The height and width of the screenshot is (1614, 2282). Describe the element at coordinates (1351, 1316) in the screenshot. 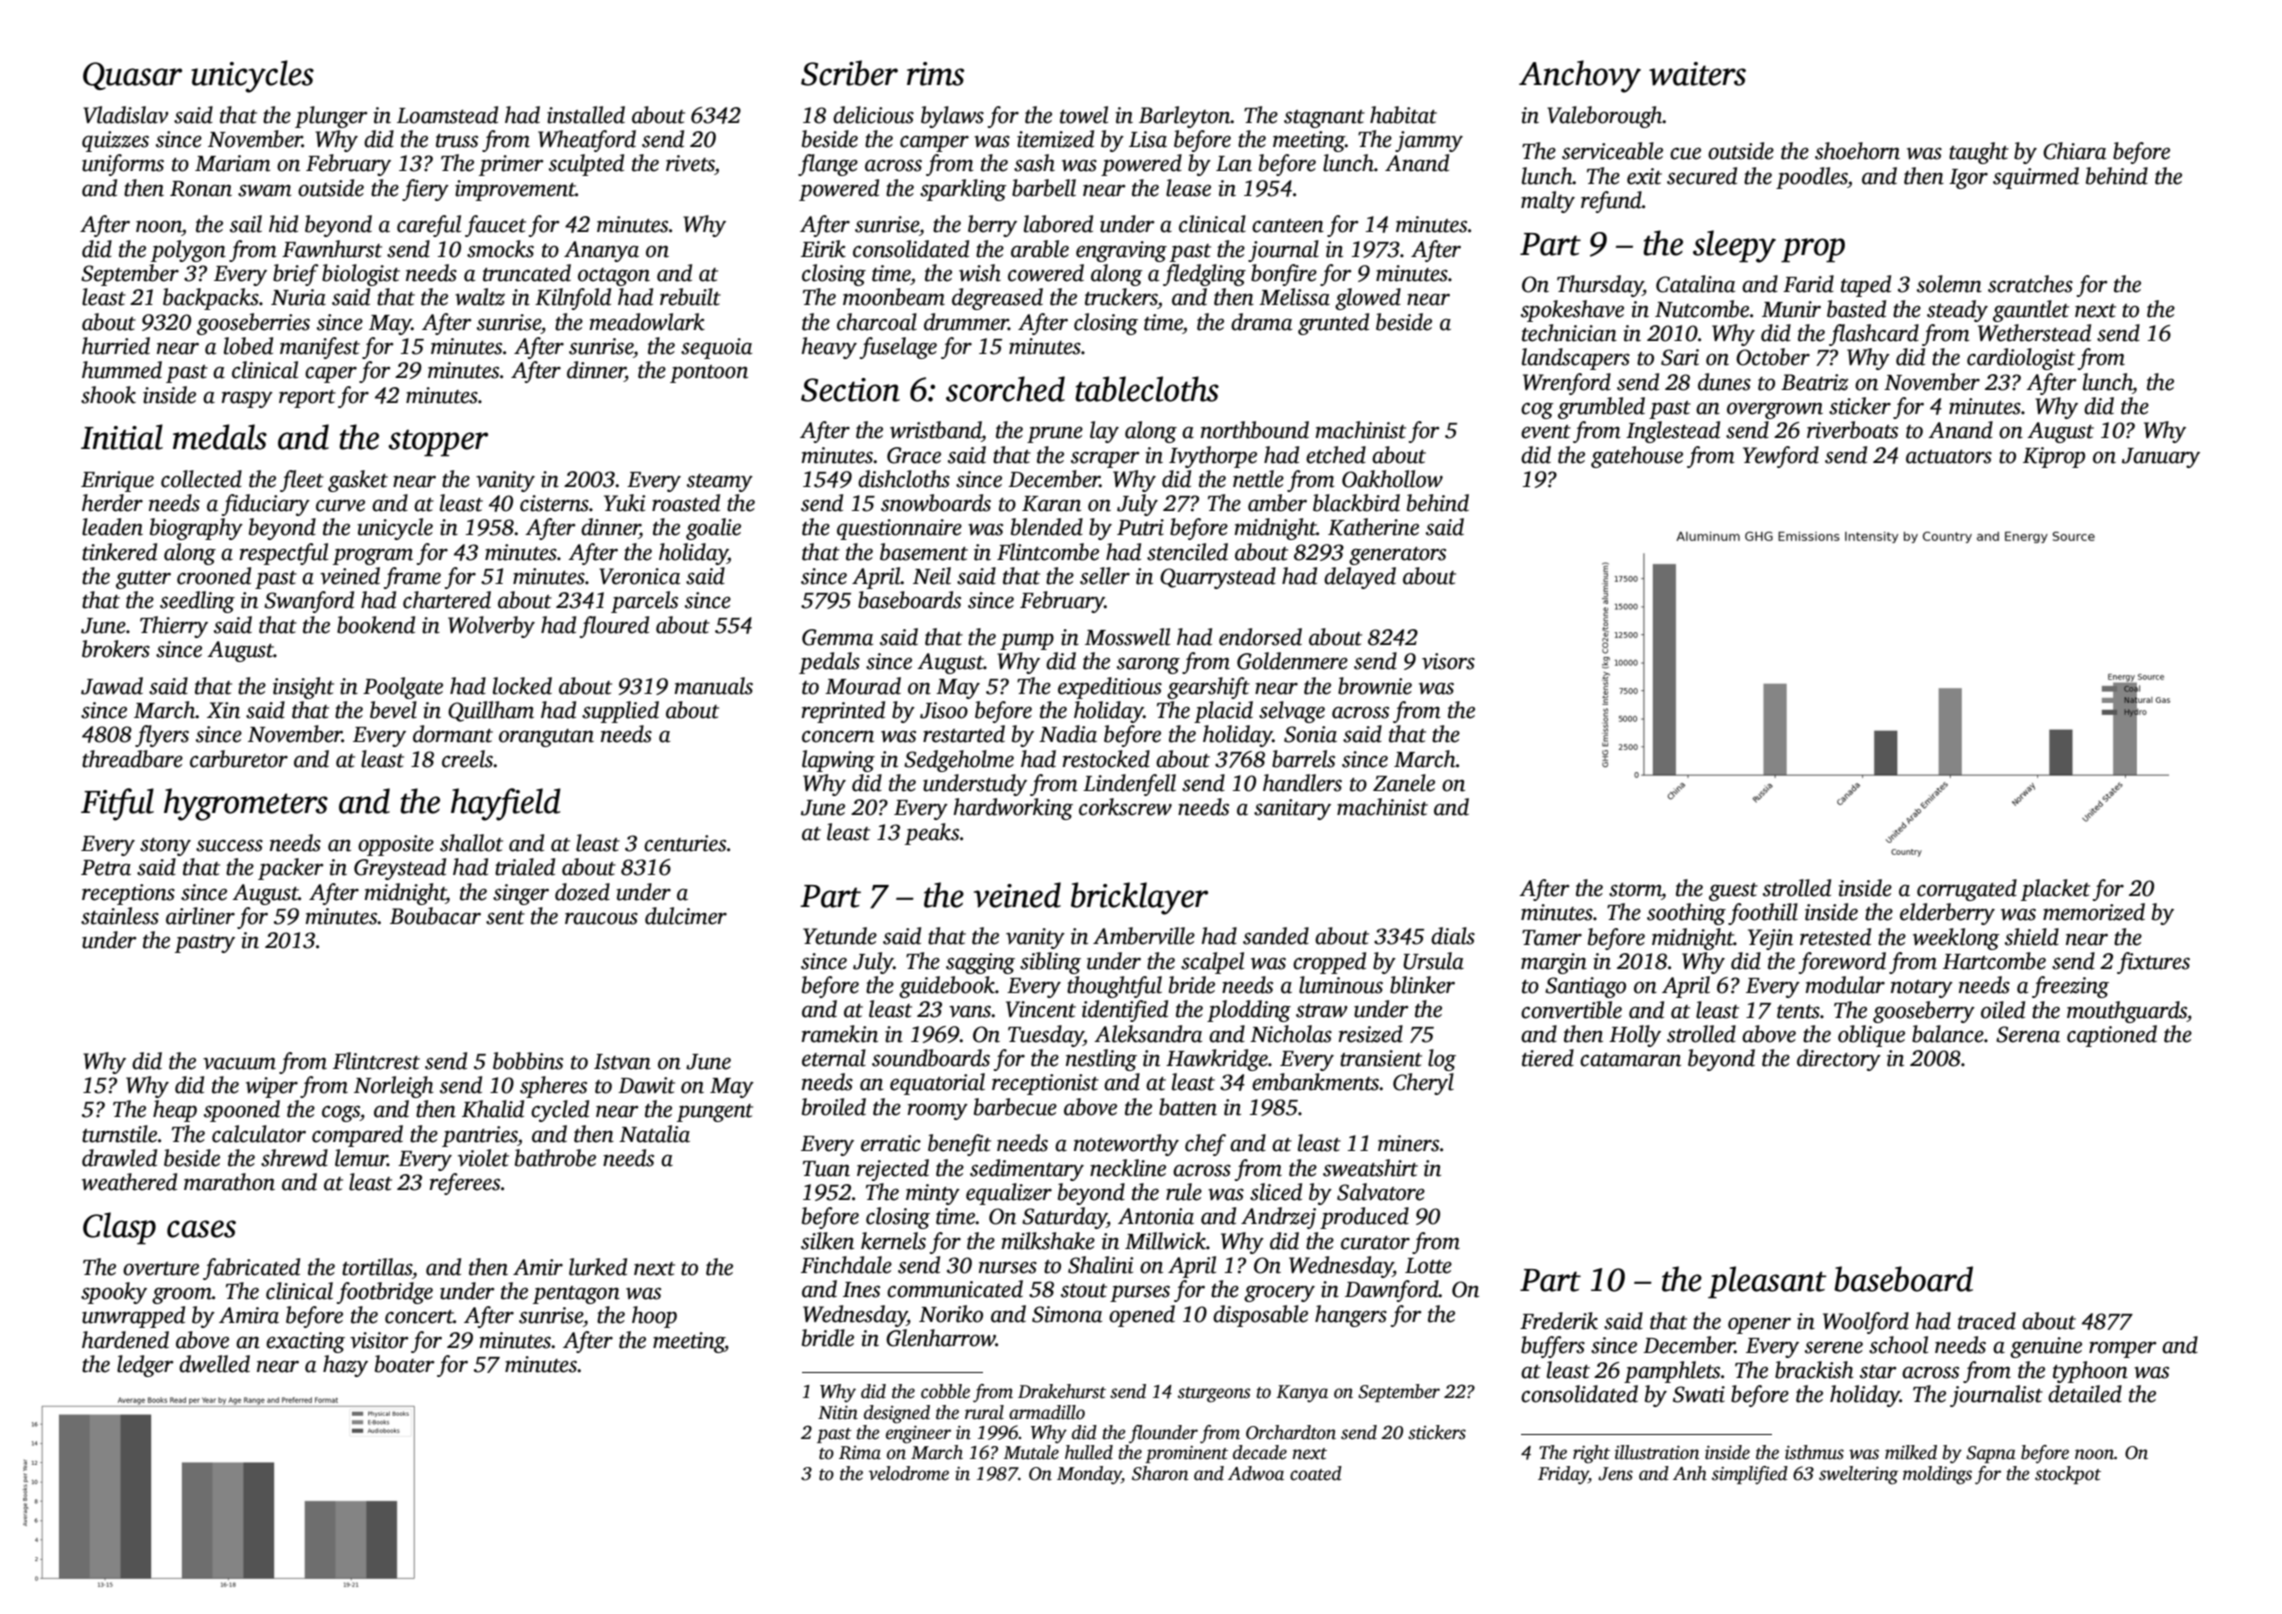

I see `hangers` at that location.
